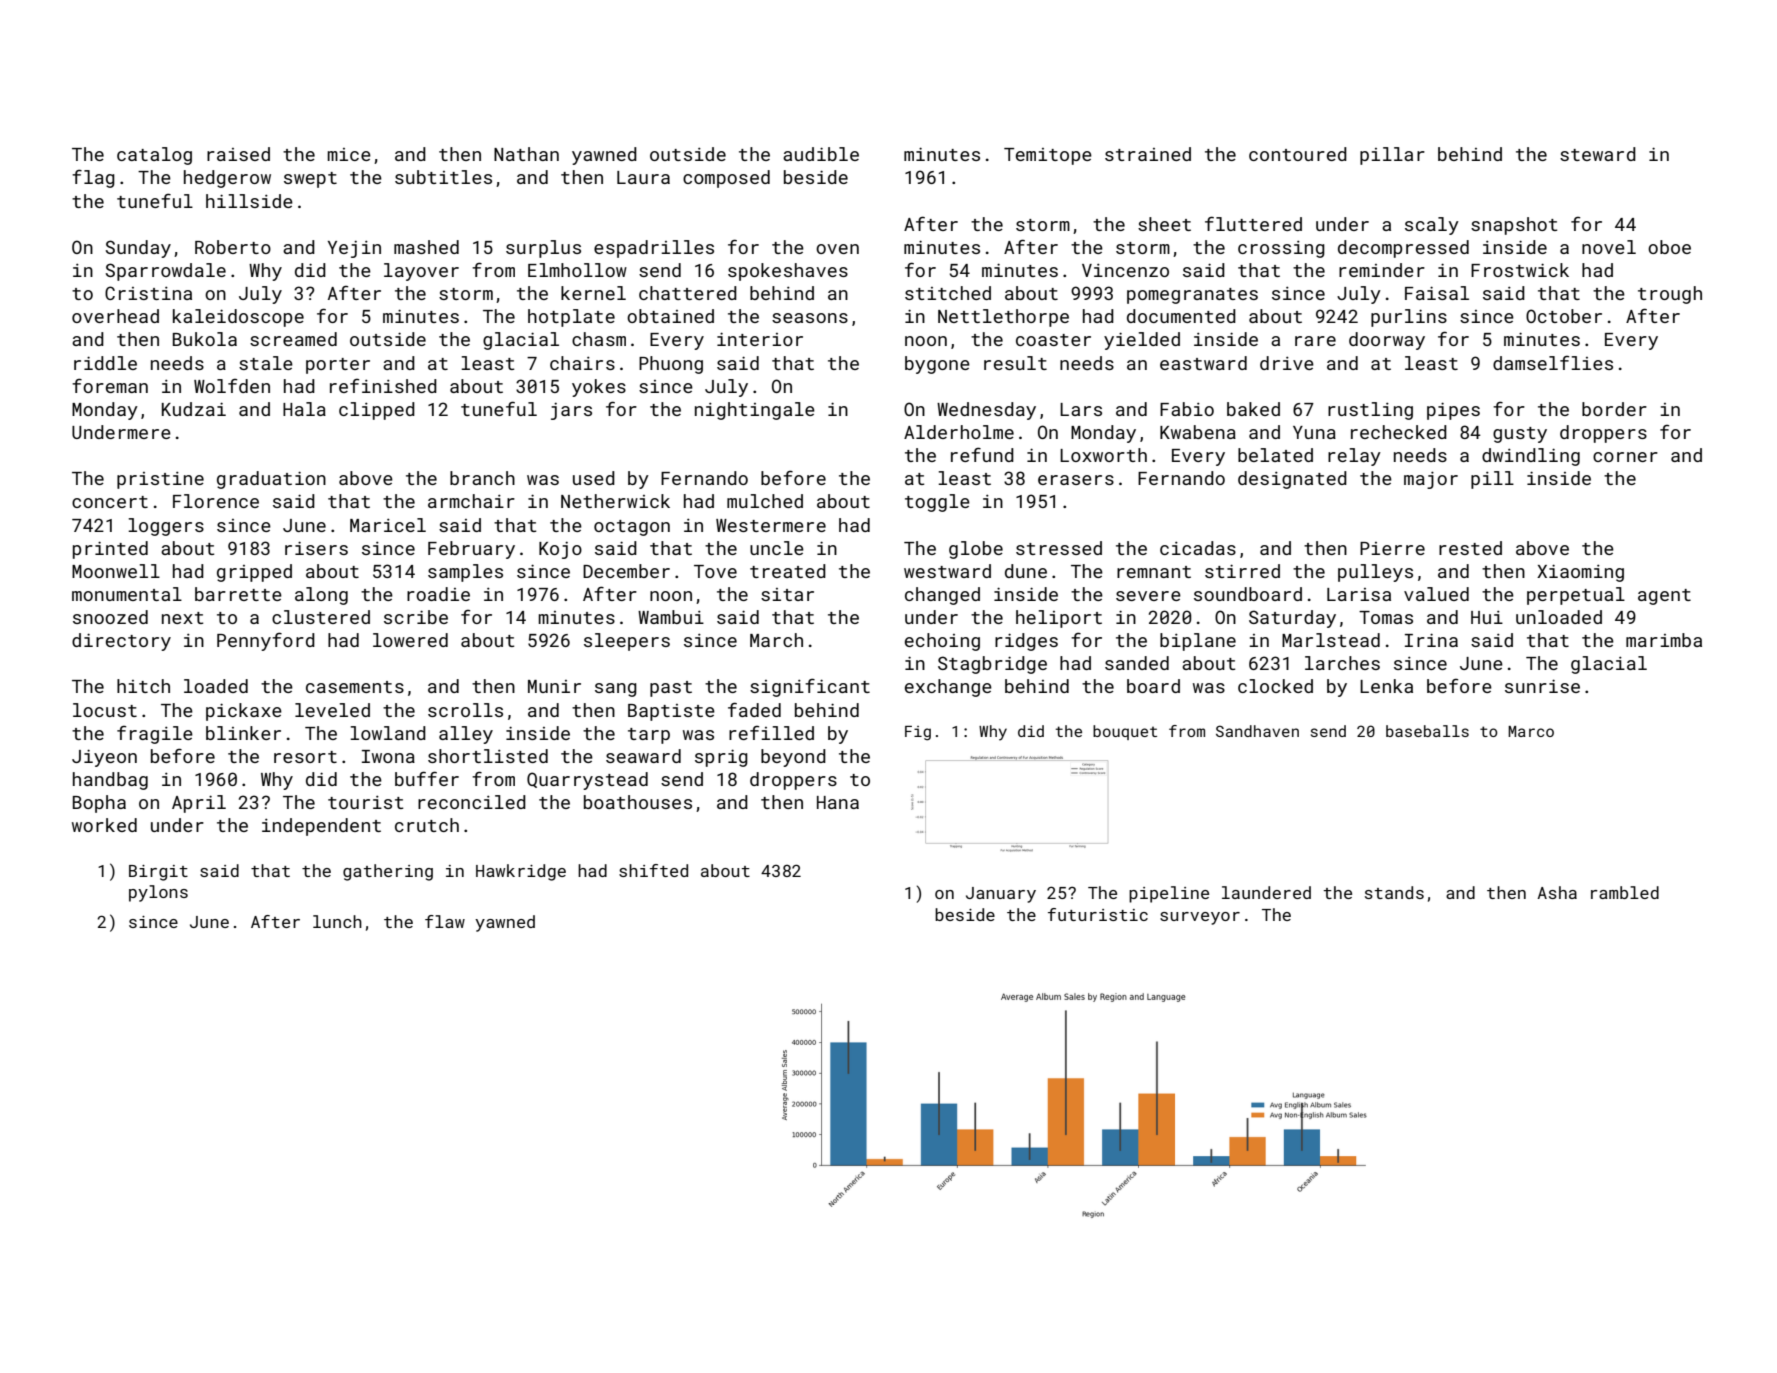  Describe the element at coordinates (1553, 363) in the page. I see `damselflies` at that location.
